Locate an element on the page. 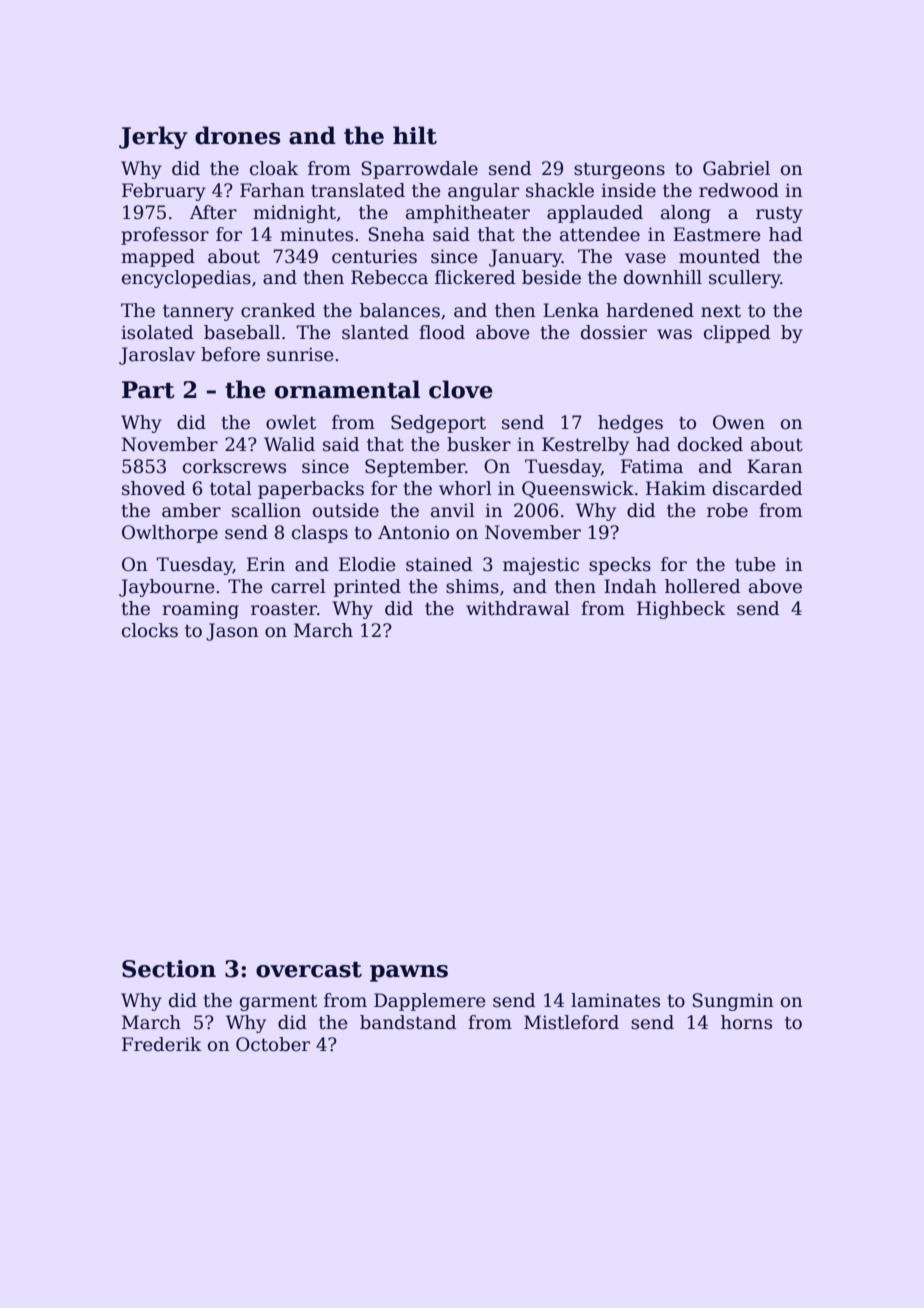 The height and width of the document is (1308, 924). Jason is located at coordinates (232, 632).
